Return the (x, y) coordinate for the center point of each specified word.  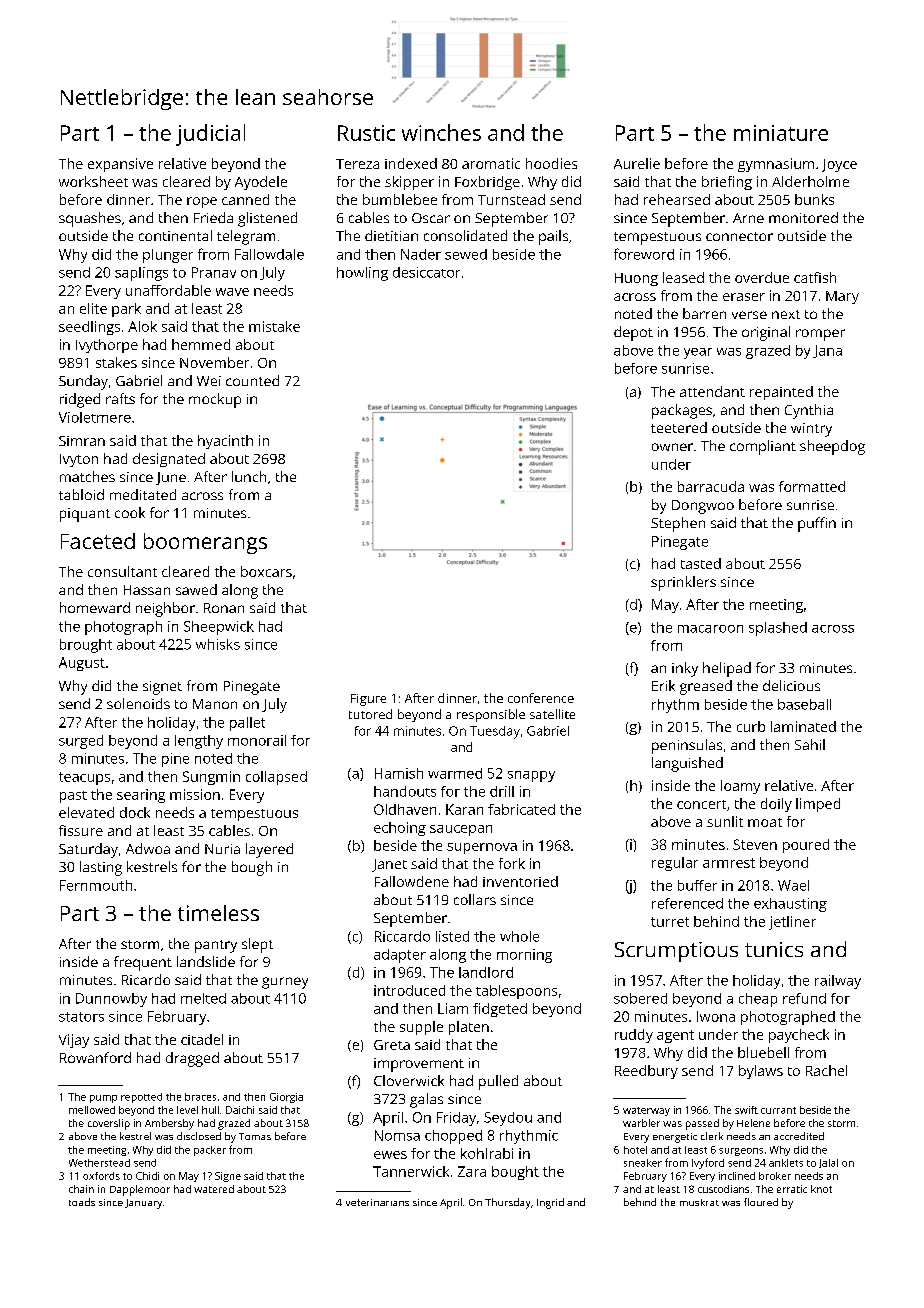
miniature (781, 133)
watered (214, 1189)
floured (761, 1202)
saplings (141, 274)
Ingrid (550, 1203)
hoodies (551, 163)
